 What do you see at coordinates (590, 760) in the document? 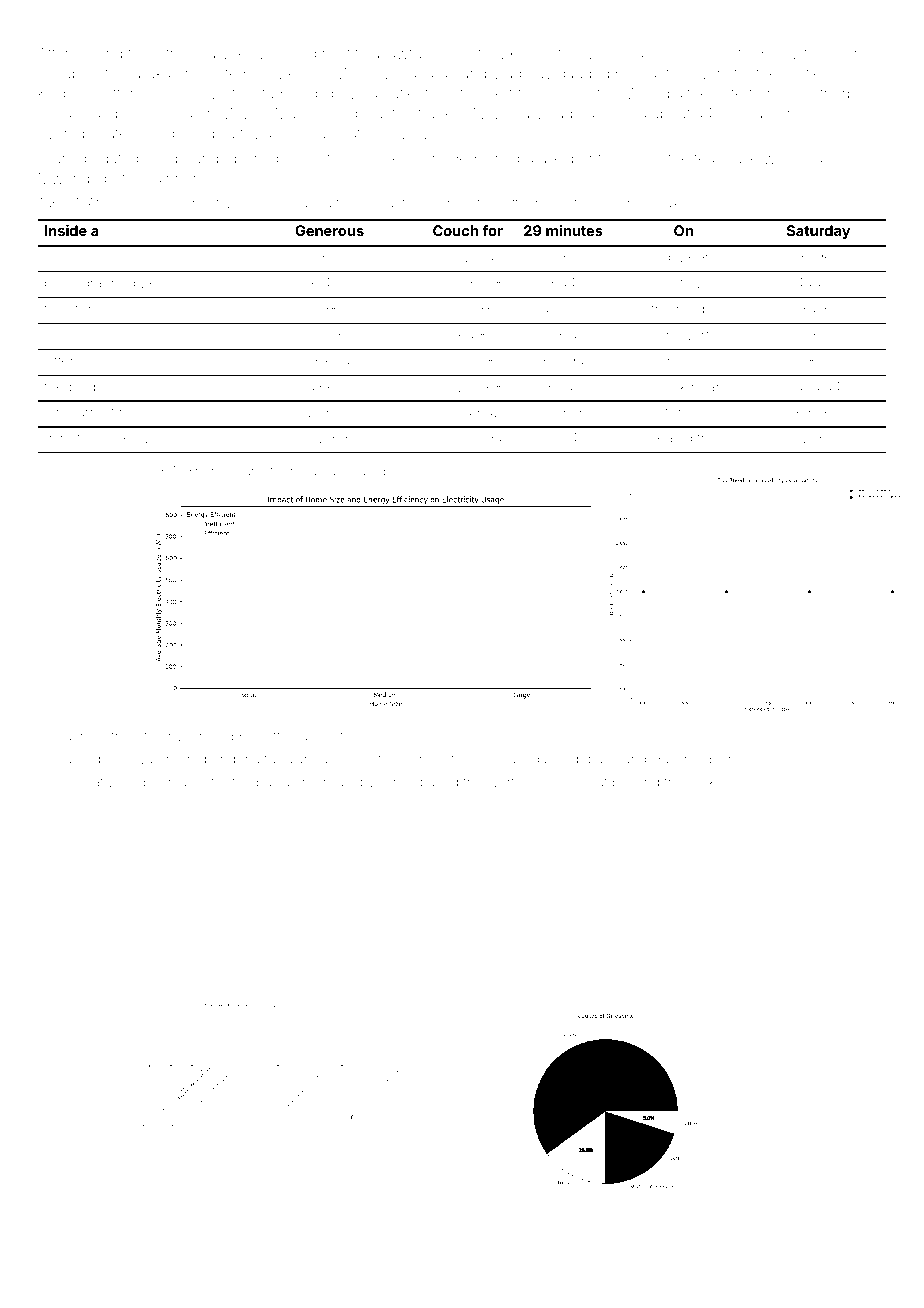
I see `Adebayo` at bounding box center [590, 760].
